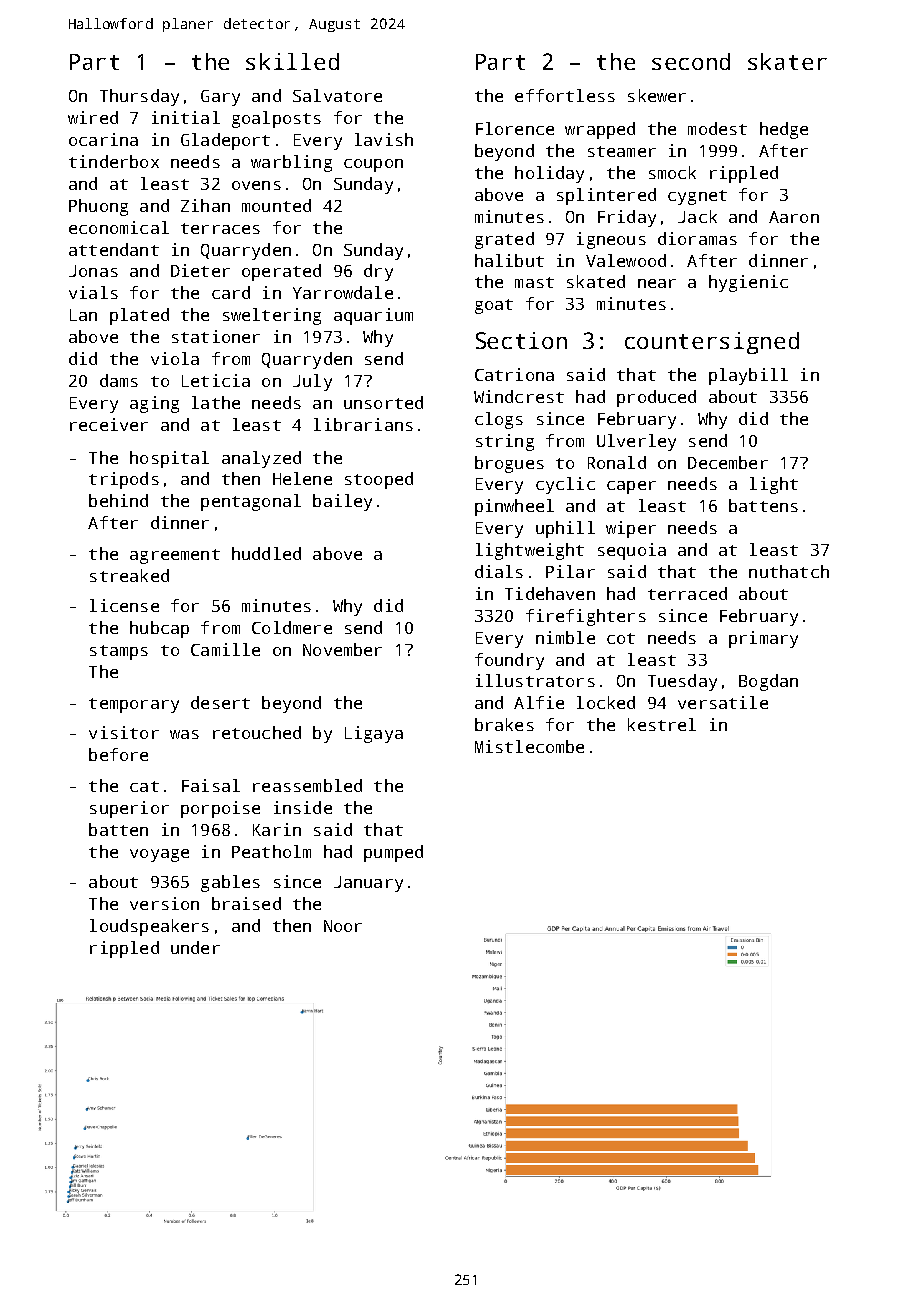 This document has height=1316, width=908. What do you see at coordinates (159, 855) in the document?
I see `voyage` at bounding box center [159, 855].
